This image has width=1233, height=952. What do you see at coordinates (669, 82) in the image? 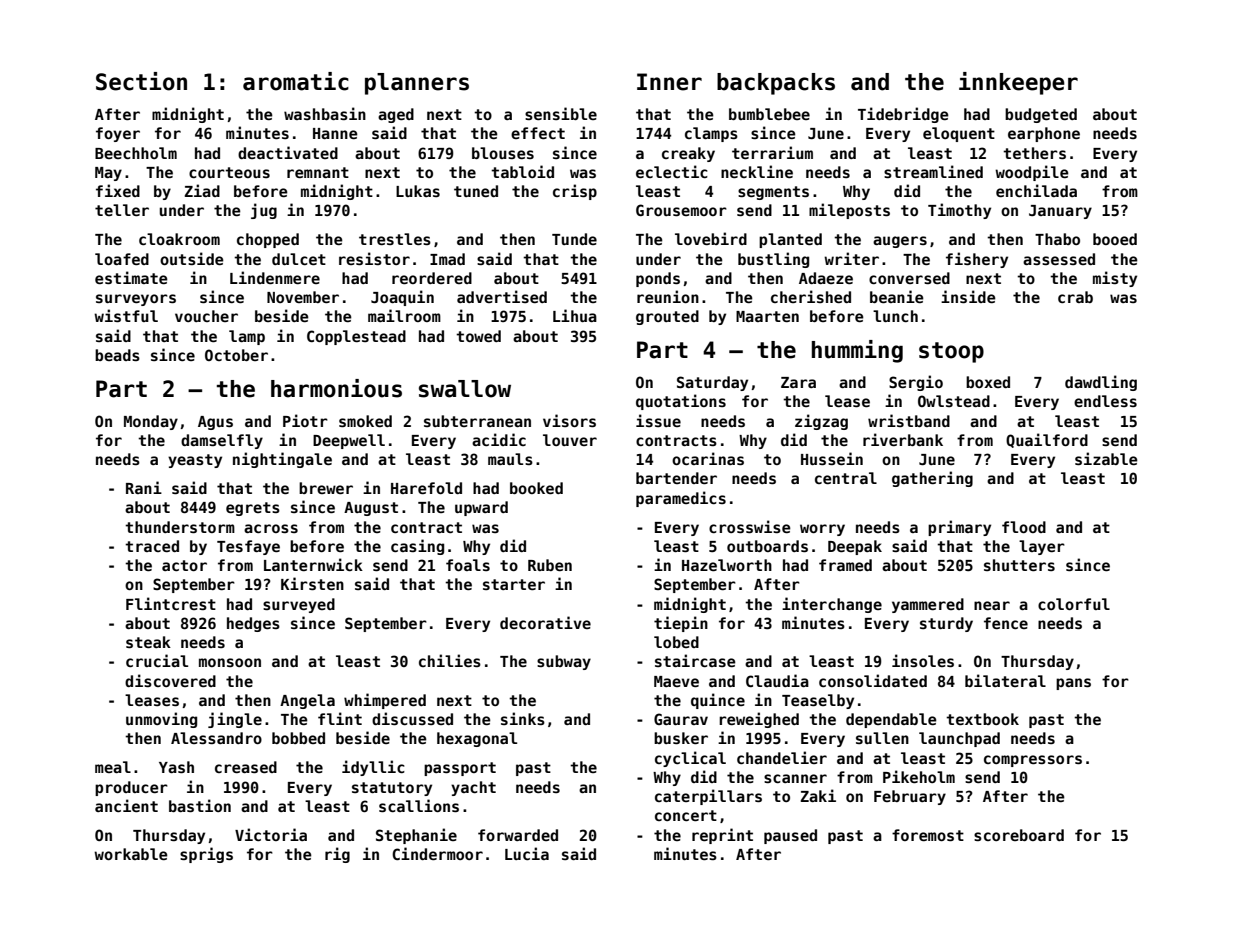
I see `Inner` at bounding box center [669, 82].
